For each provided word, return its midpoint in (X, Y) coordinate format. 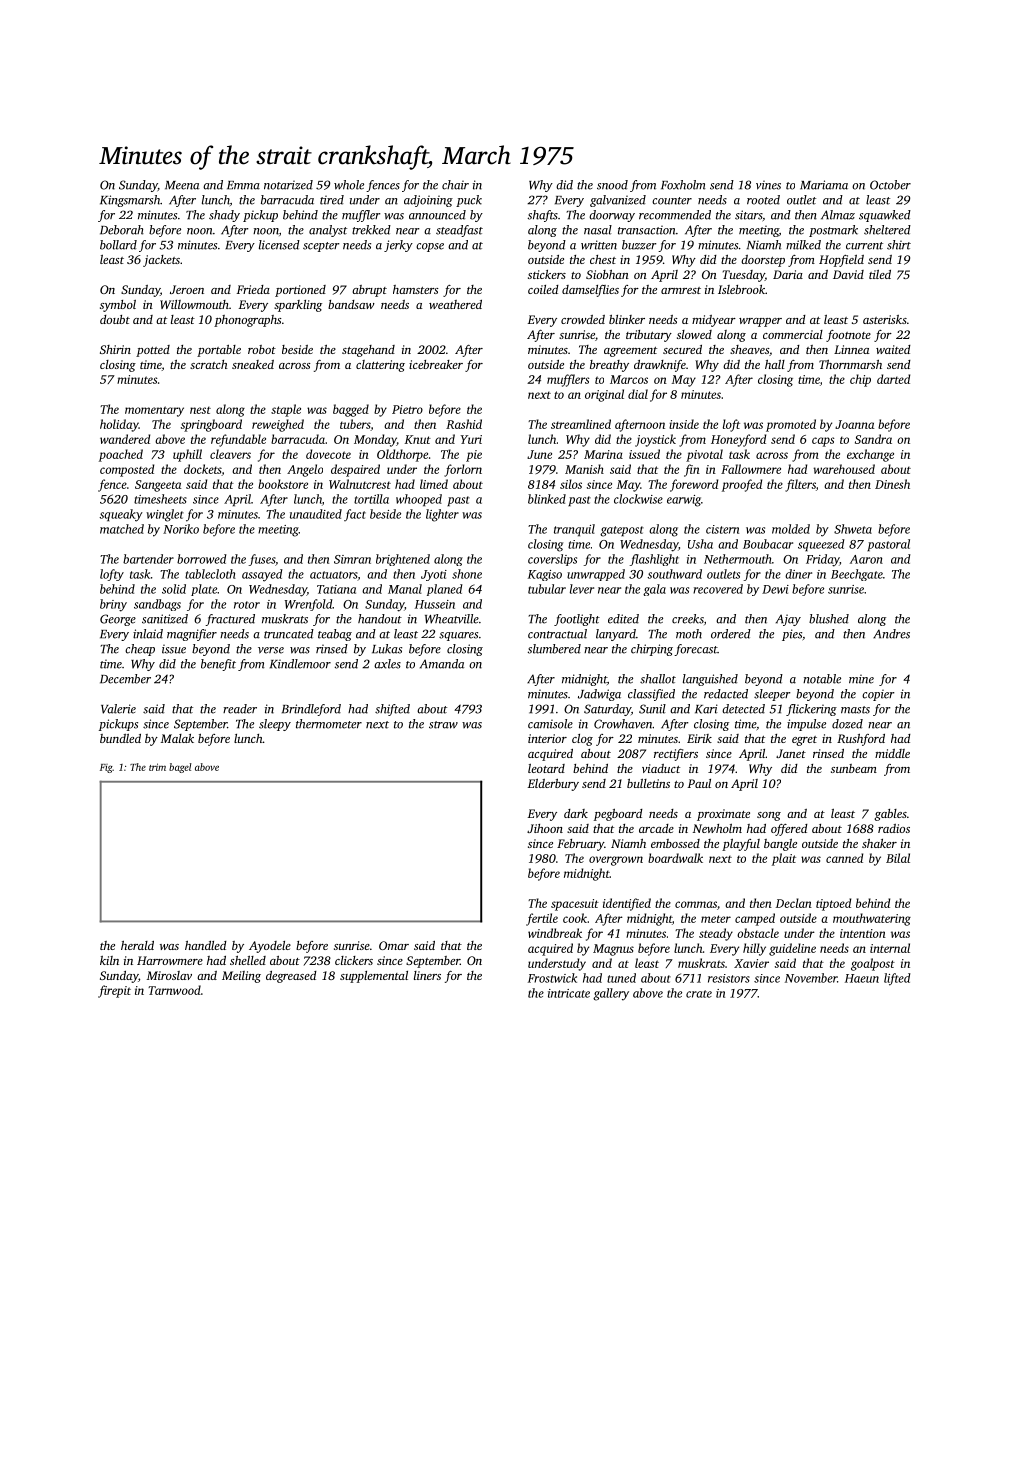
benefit (218, 665)
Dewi (775, 589)
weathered (455, 304)
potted (153, 351)
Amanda (442, 664)
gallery (611, 994)
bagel (180, 768)
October (890, 185)
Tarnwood (174, 990)
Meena (182, 185)
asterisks (885, 319)
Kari (706, 709)
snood (612, 185)
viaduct (661, 768)
